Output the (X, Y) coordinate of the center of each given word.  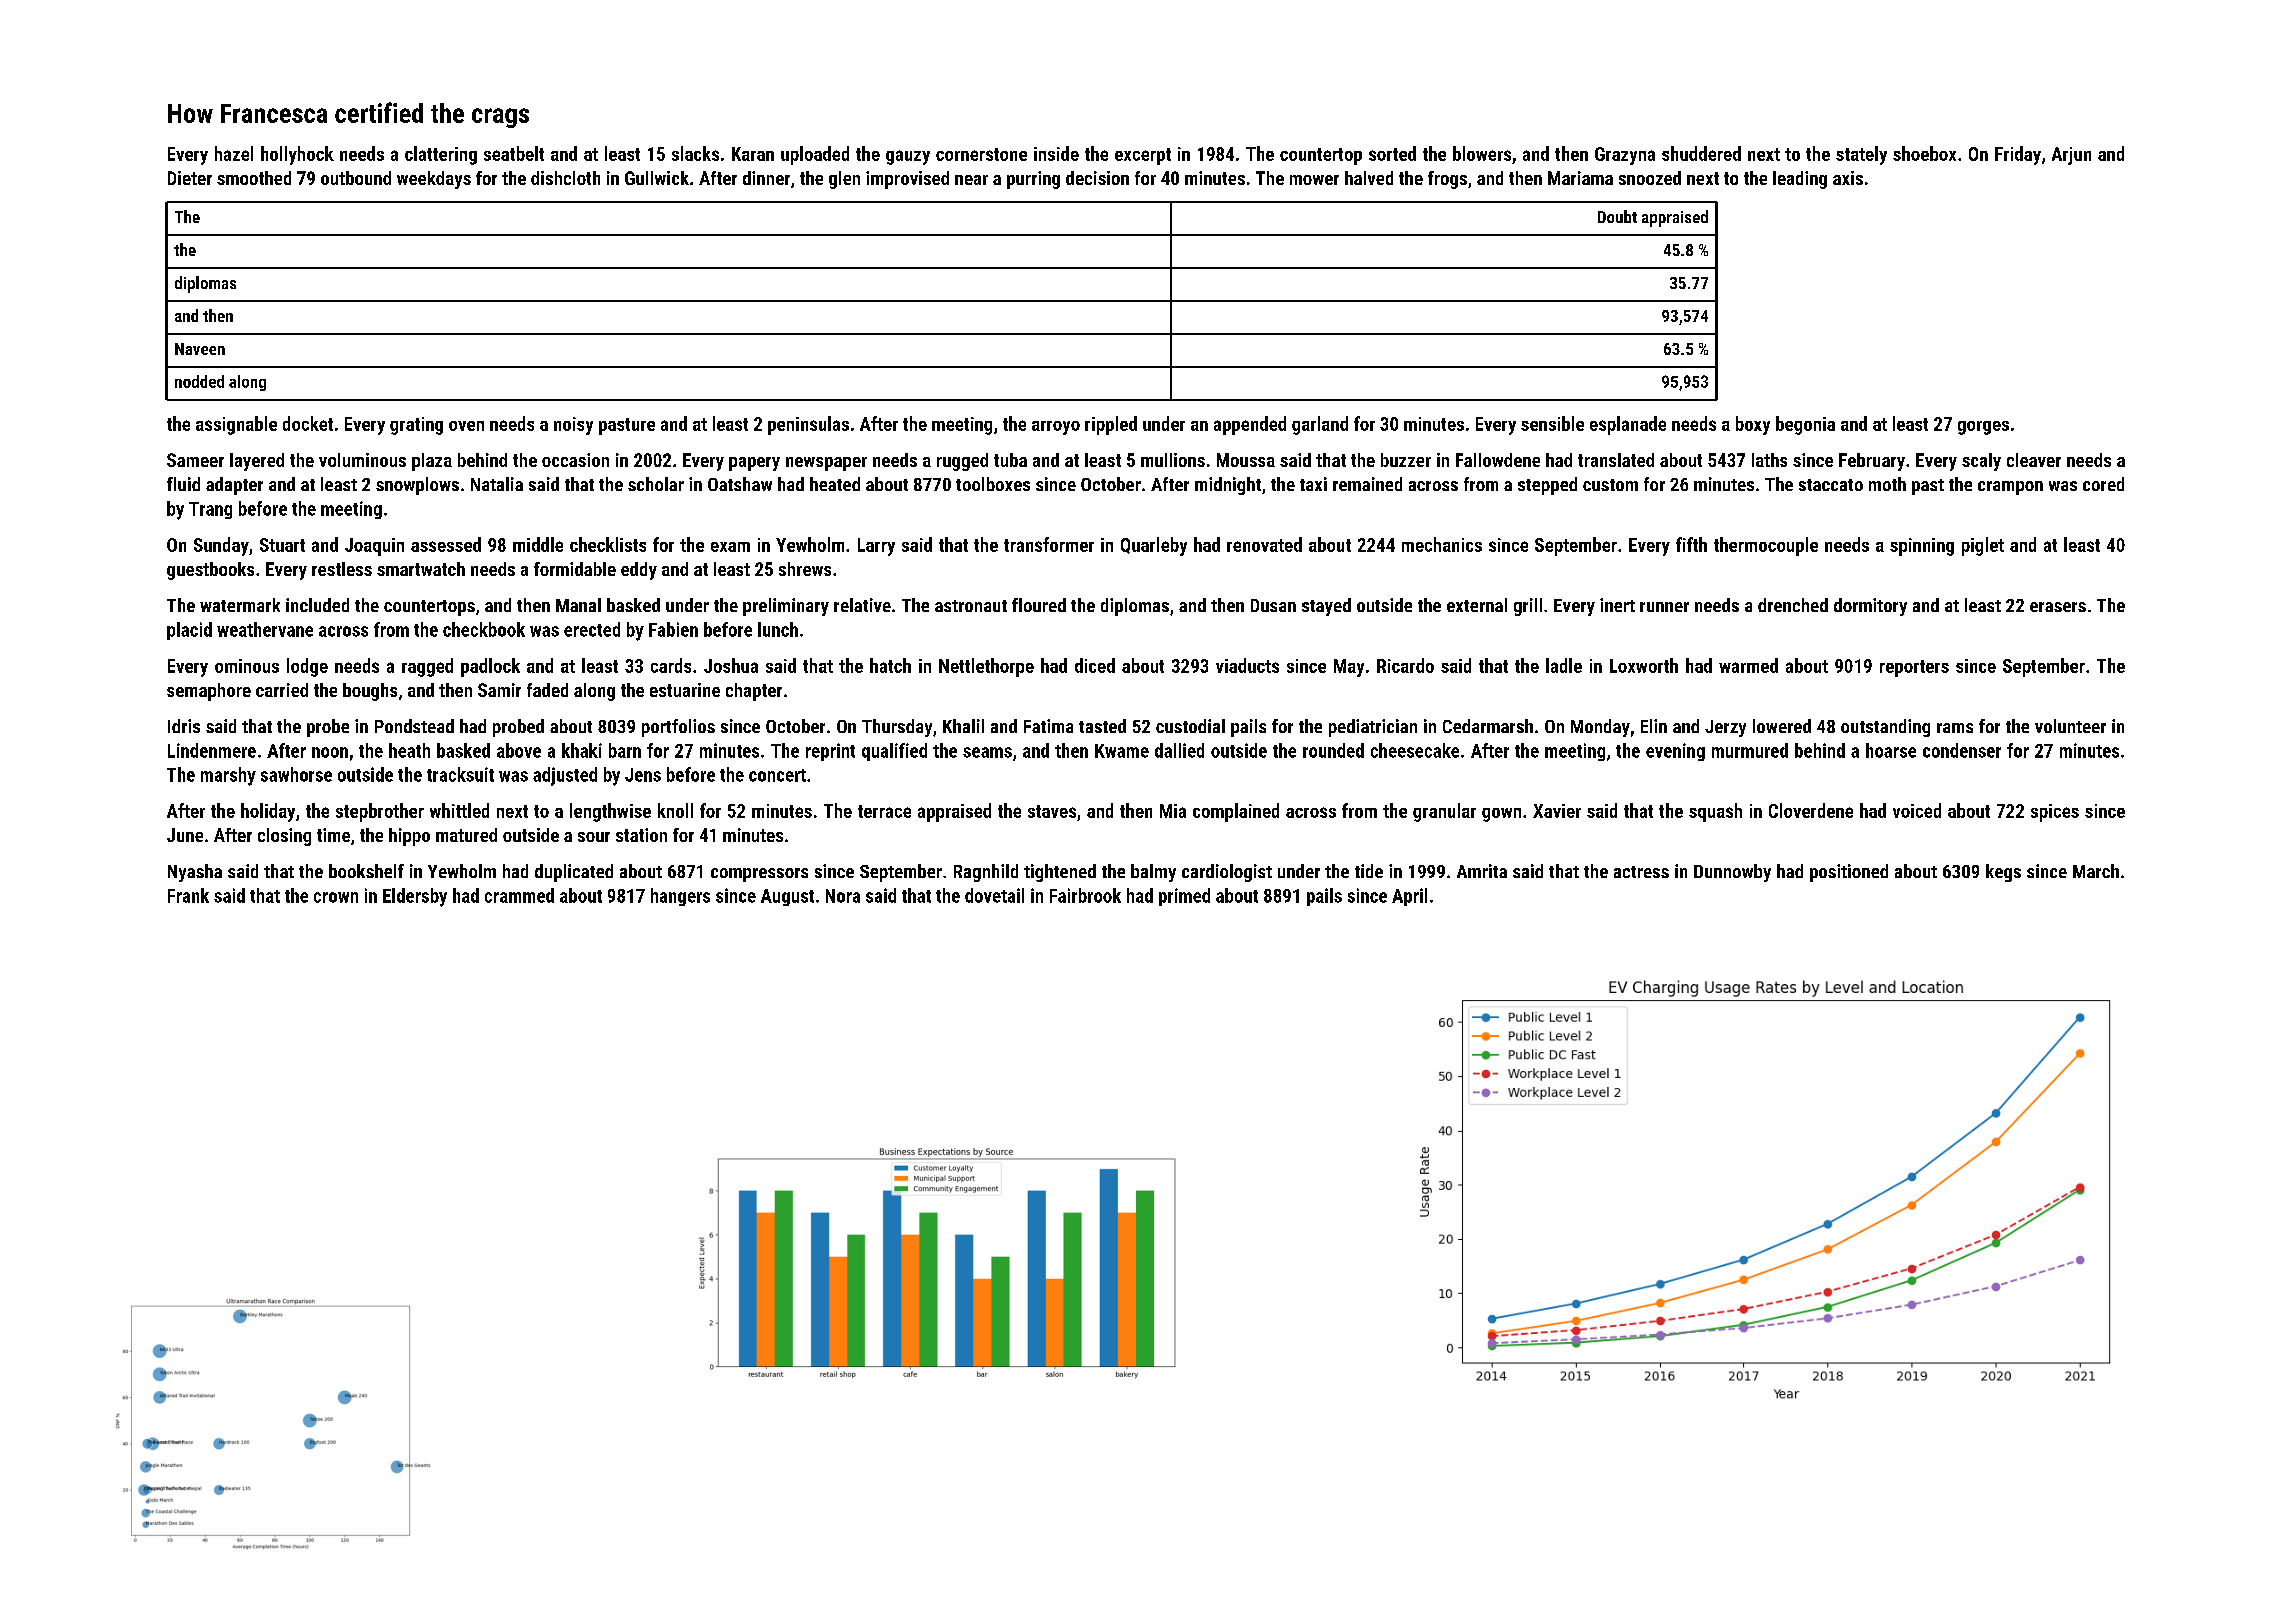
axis (1848, 178)
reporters (1914, 668)
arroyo (1056, 428)
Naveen (200, 349)
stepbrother (380, 812)
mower (1314, 180)
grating (416, 426)
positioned (1849, 873)
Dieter (190, 178)
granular (1444, 812)
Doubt (1617, 216)
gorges (1983, 428)
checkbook (484, 629)
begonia (1805, 425)
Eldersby (415, 897)
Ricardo (1405, 665)
